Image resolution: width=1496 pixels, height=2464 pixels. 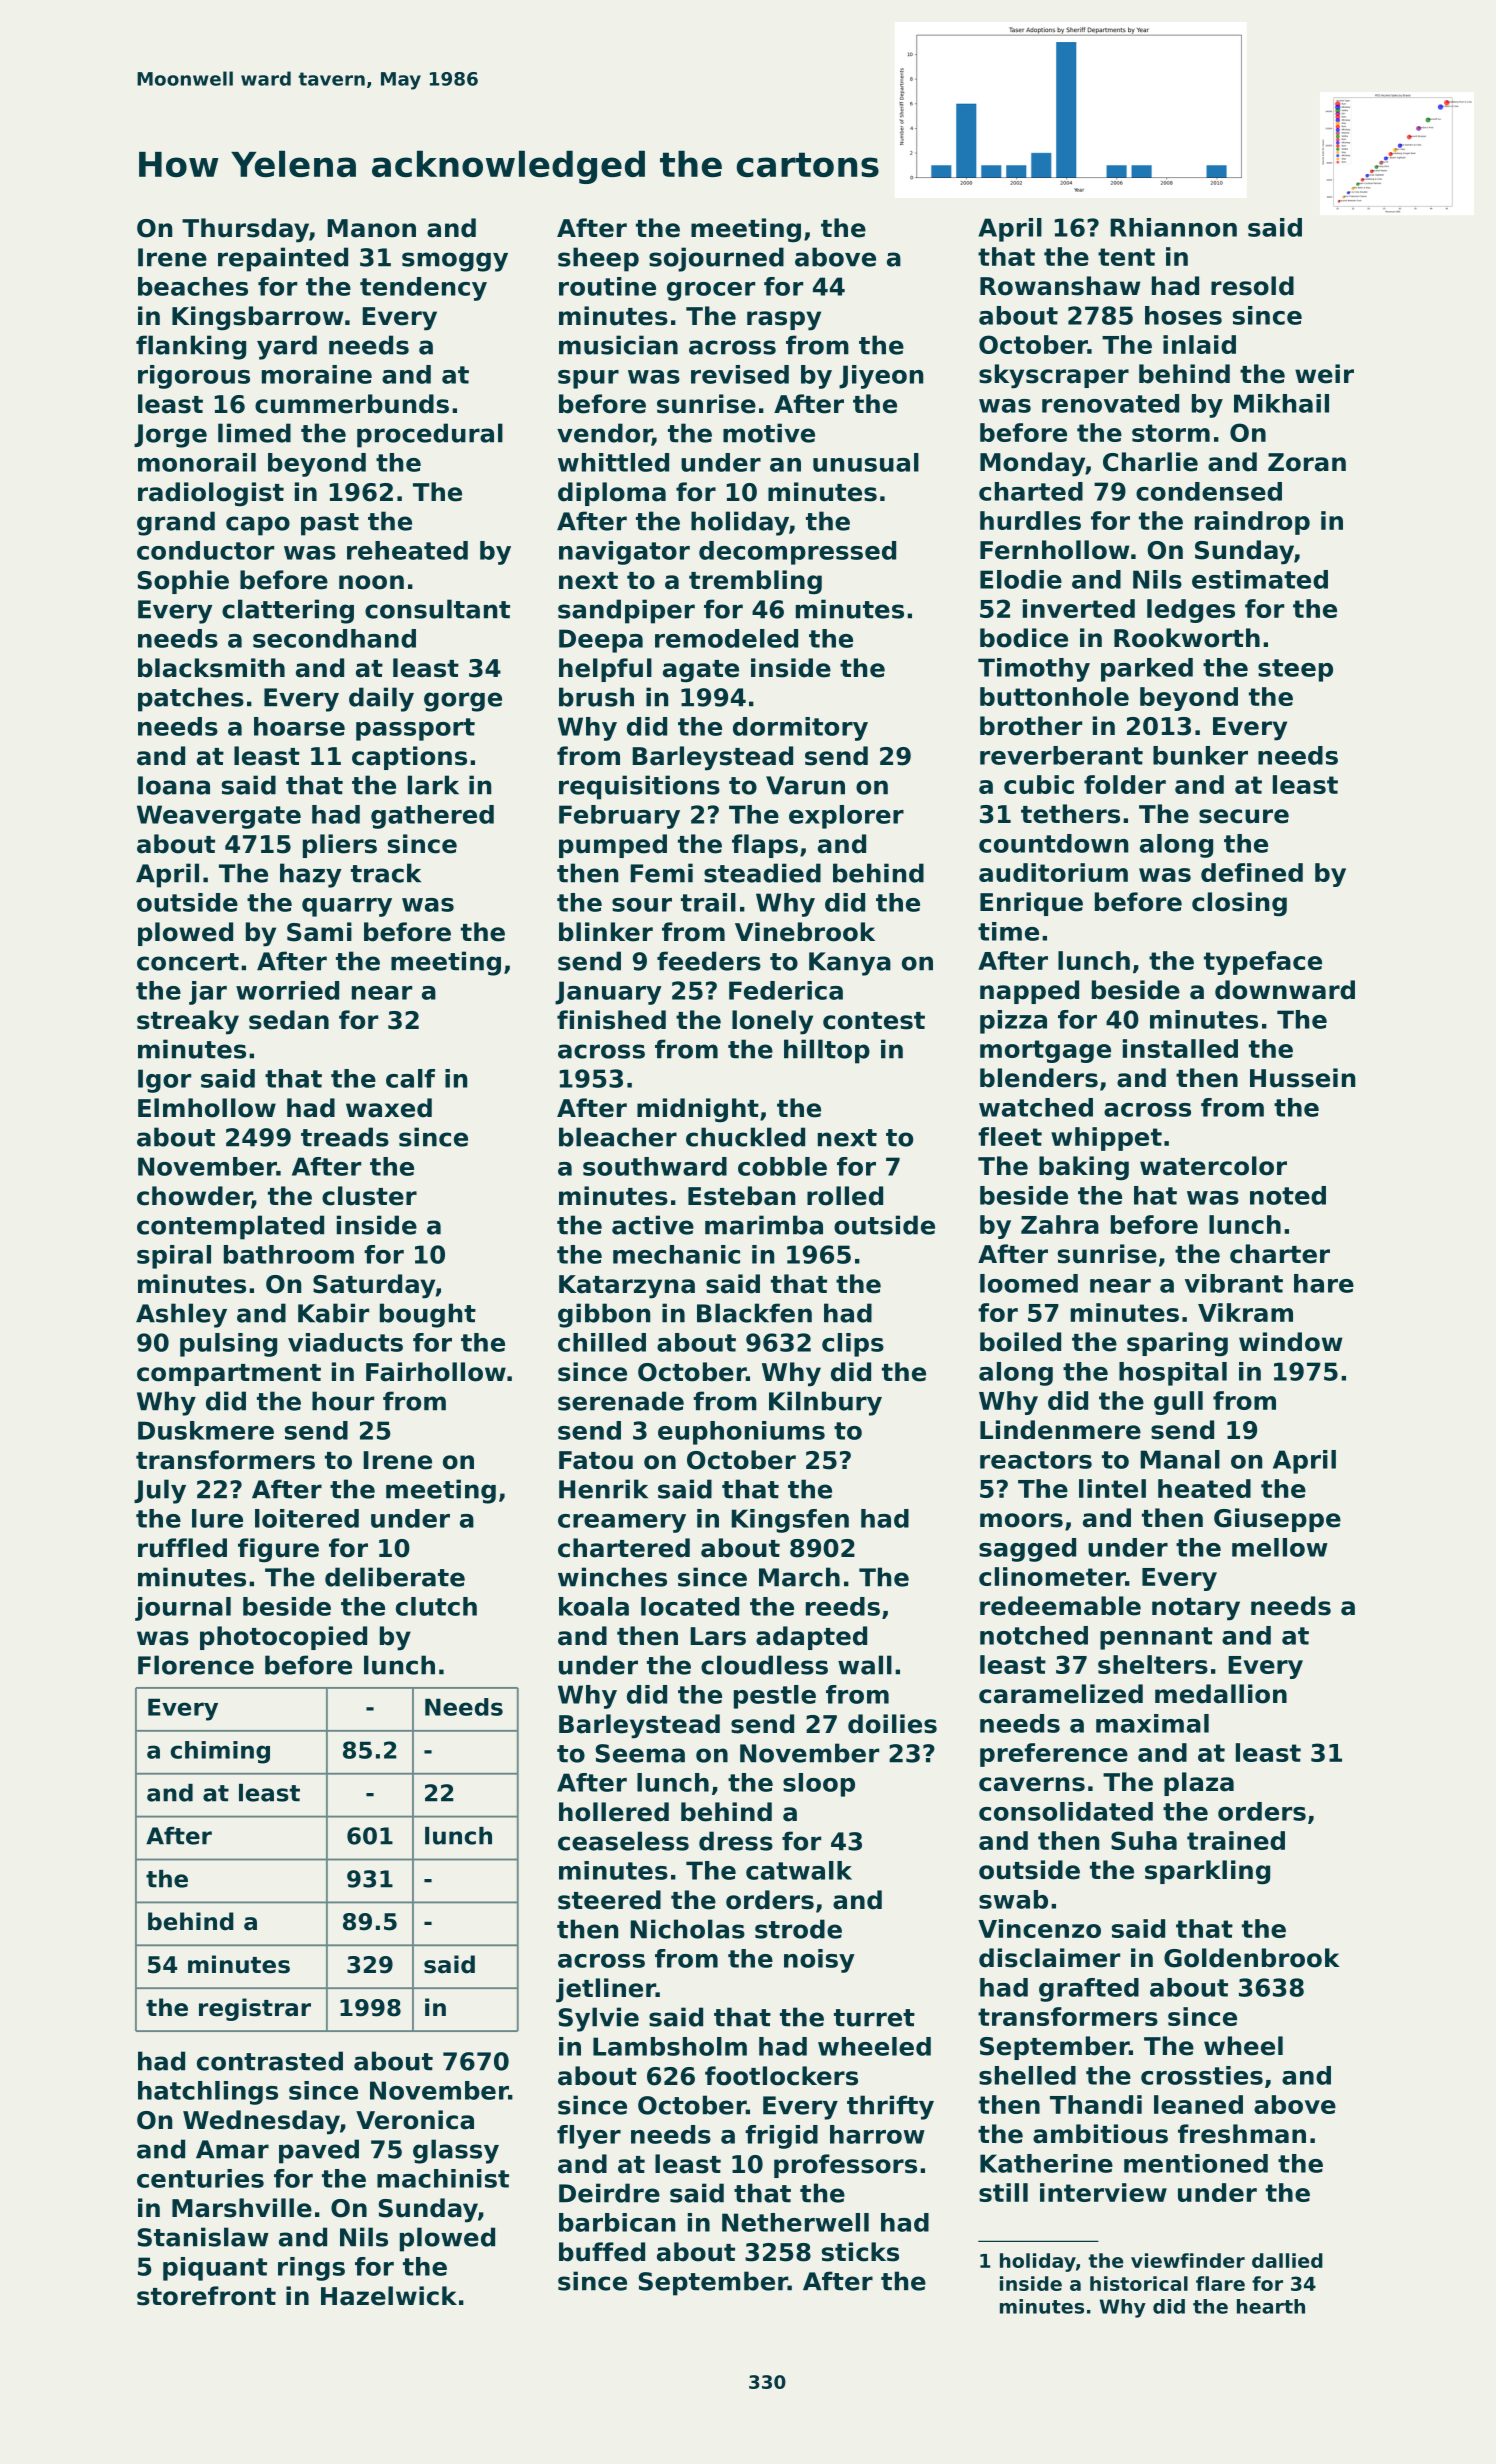 I want to click on window, so click(x=1291, y=1342).
